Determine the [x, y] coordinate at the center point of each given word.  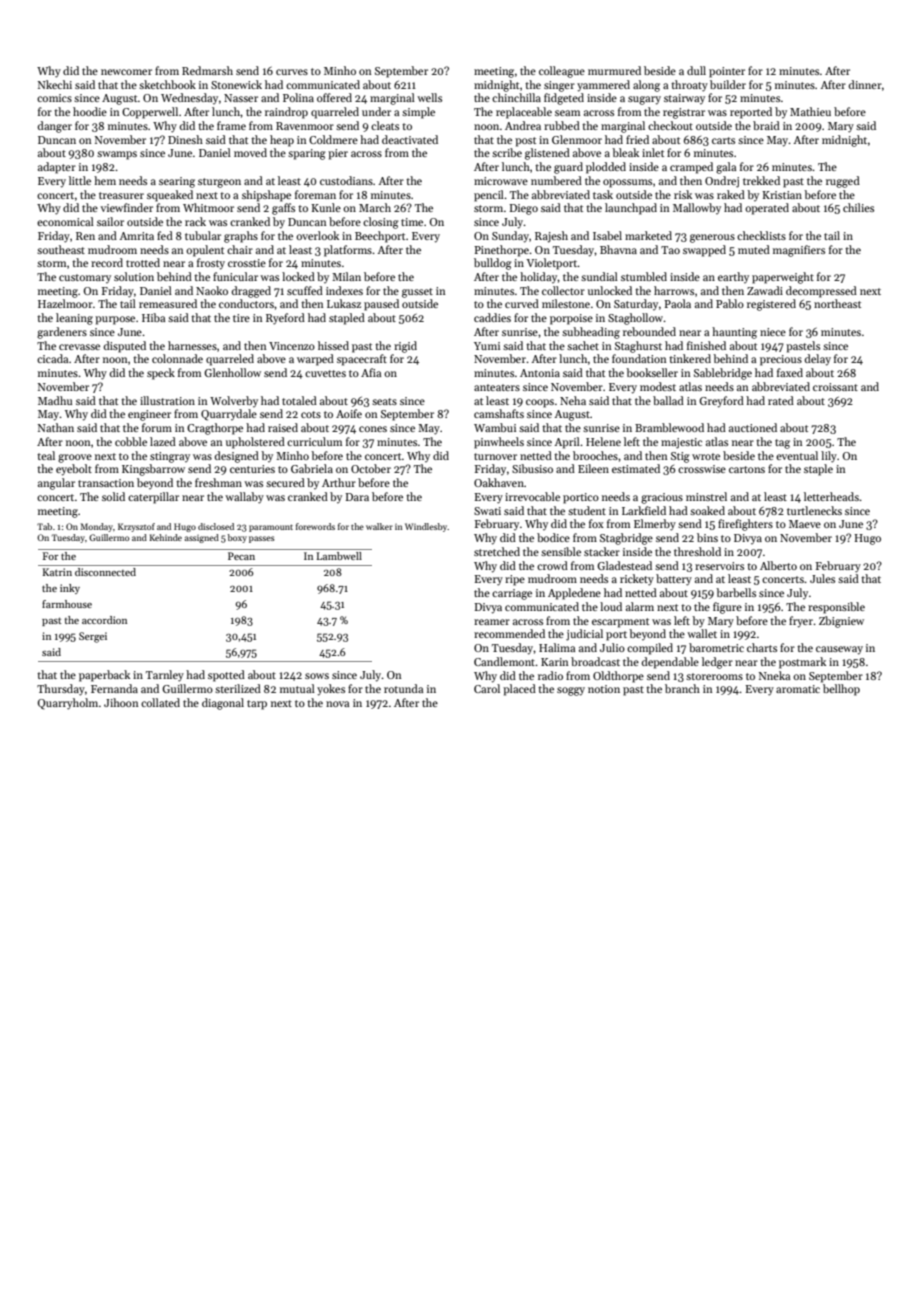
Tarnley [165, 676]
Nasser [241, 98]
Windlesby [426, 527]
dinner [865, 84]
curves [292, 72]
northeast [837, 303]
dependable [670, 663]
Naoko [212, 290]
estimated [636, 468]
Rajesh [551, 237]
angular [56, 484]
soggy [571, 691]
